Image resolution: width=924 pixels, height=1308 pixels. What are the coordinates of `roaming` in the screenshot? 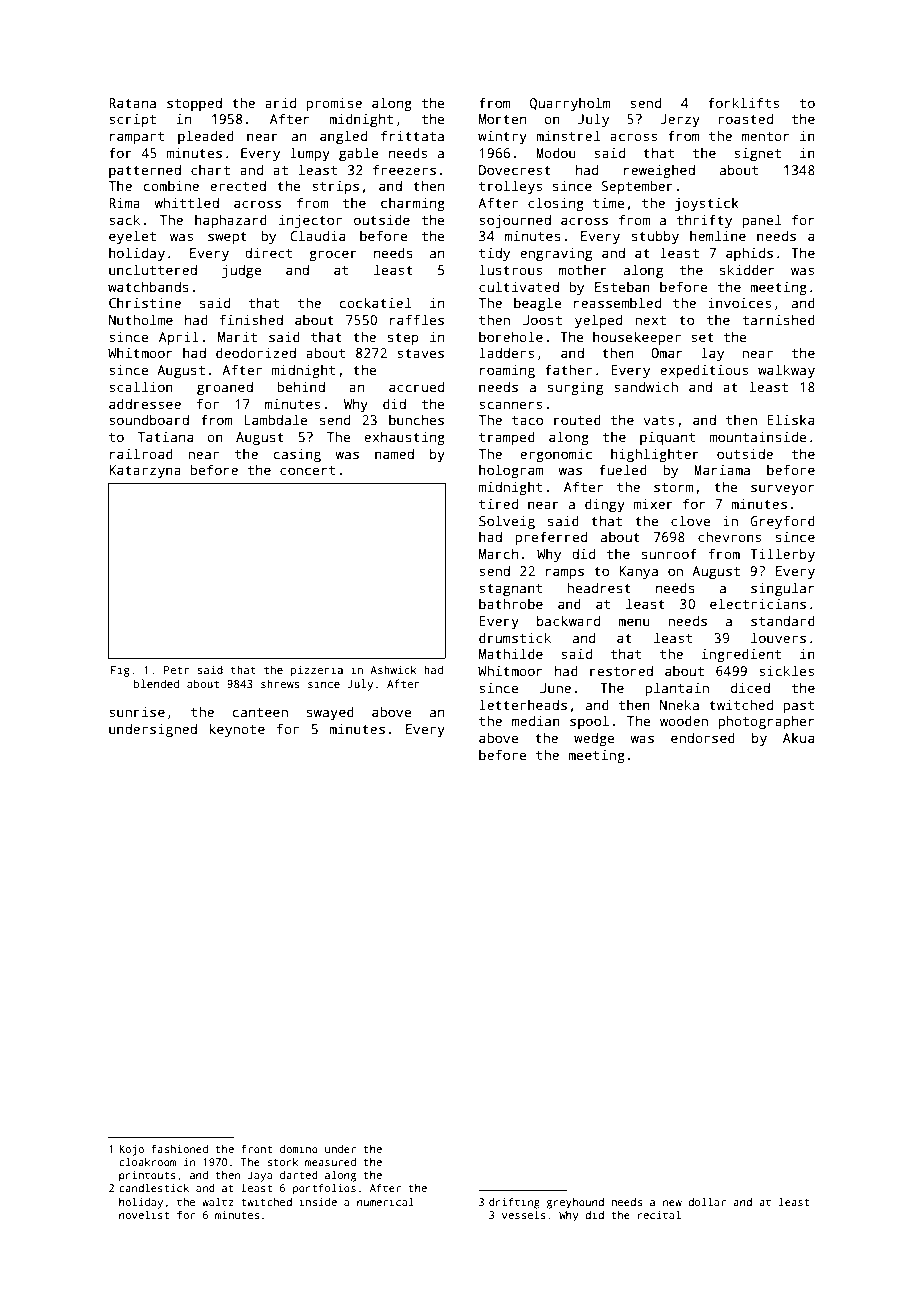 It's located at (507, 371).
